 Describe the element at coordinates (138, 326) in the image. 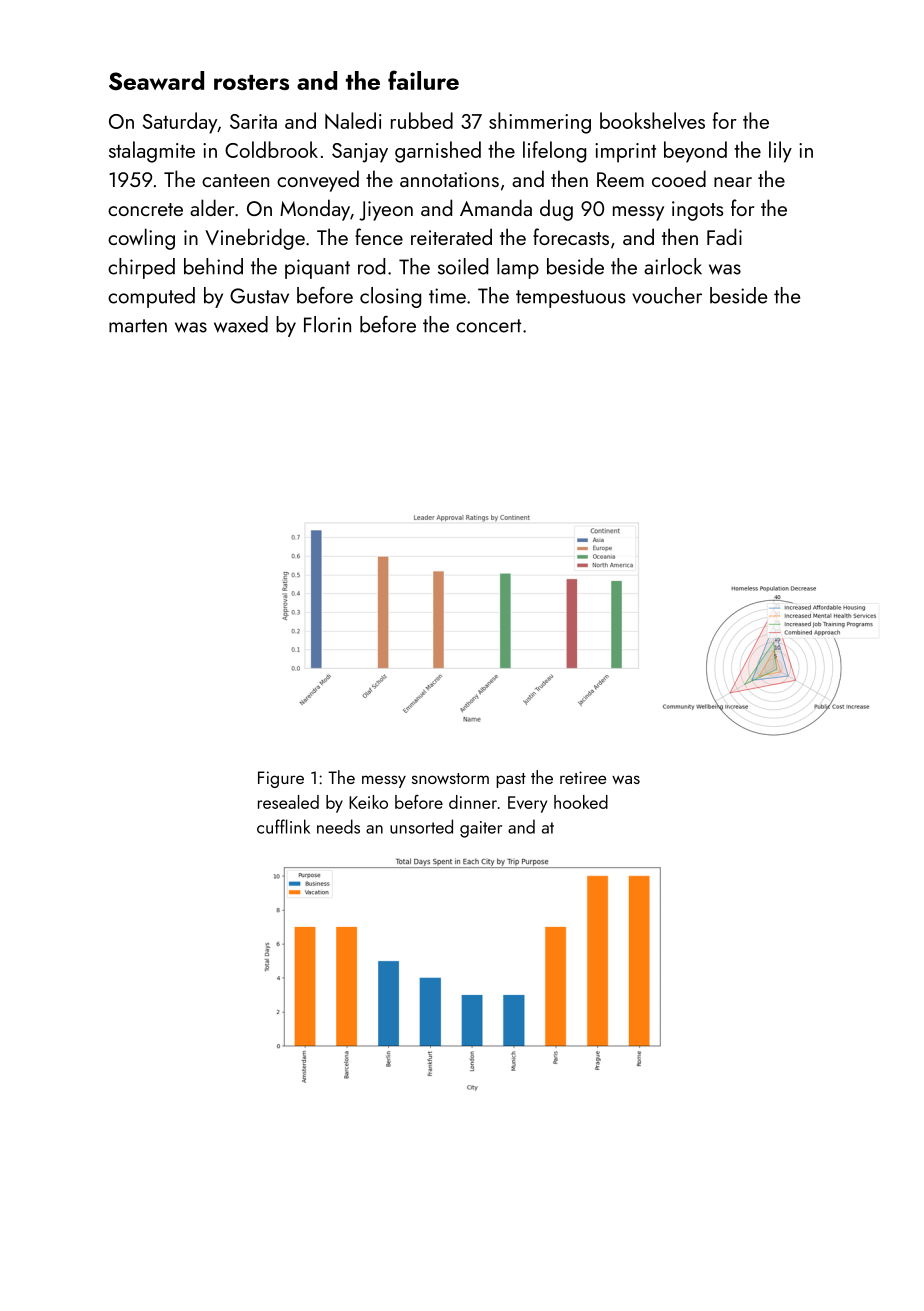

I see `marten` at that location.
